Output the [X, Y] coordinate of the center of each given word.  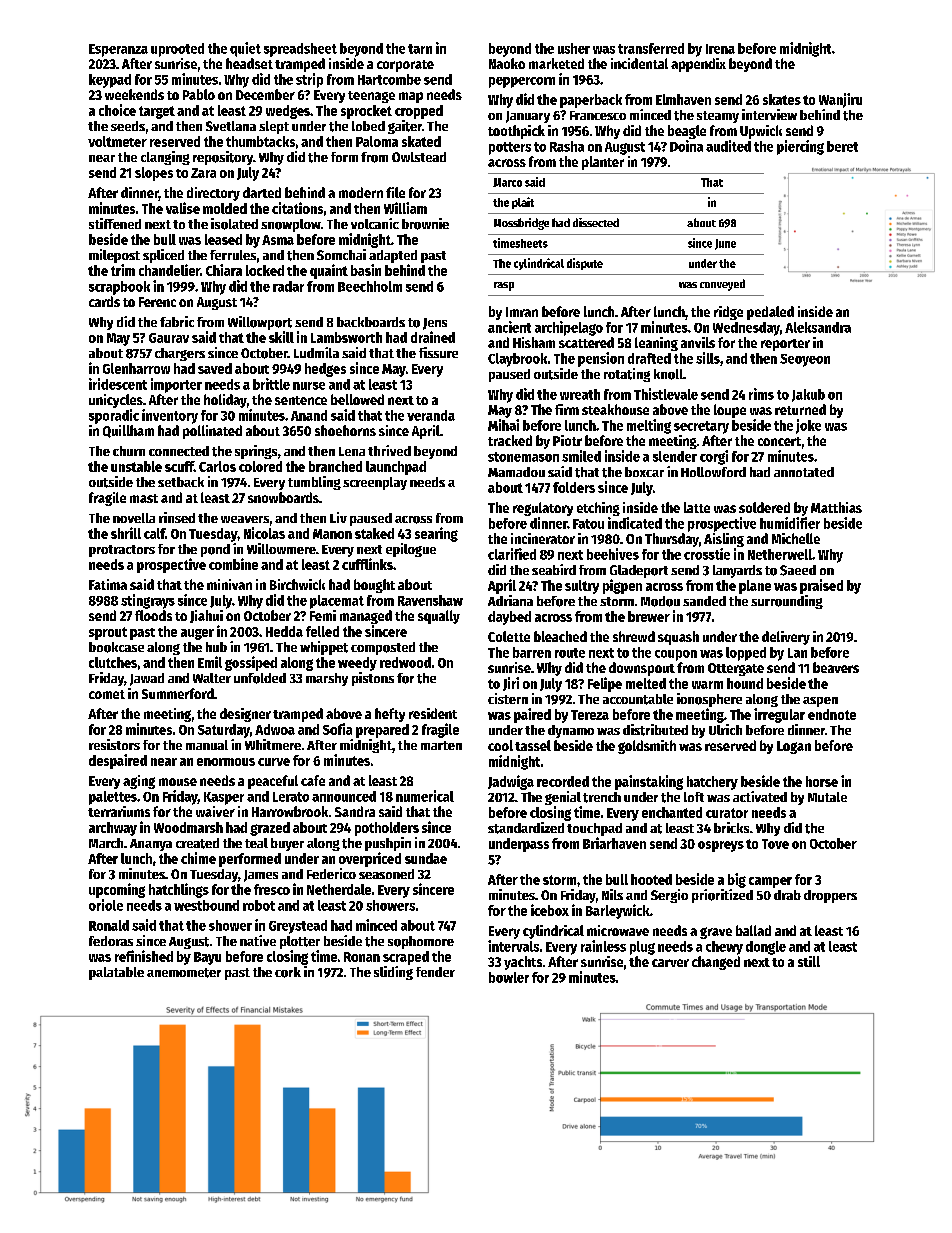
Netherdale [339, 889]
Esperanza [118, 50]
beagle [687, 132]
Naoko [507, 63]
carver [670, 963]
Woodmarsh [188, 827]
